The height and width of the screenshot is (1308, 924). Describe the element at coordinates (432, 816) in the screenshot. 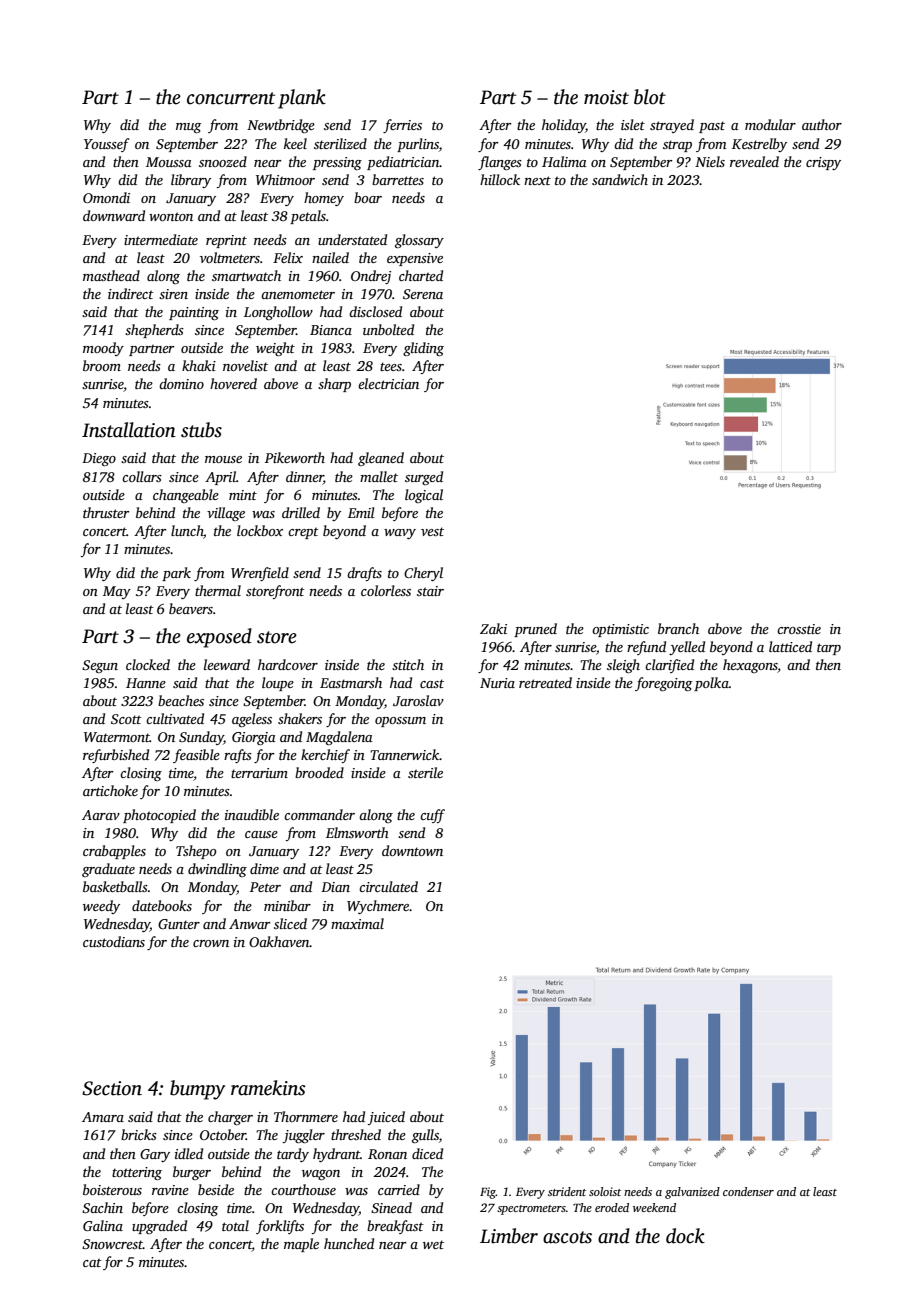

I see `cuff` at that location.
